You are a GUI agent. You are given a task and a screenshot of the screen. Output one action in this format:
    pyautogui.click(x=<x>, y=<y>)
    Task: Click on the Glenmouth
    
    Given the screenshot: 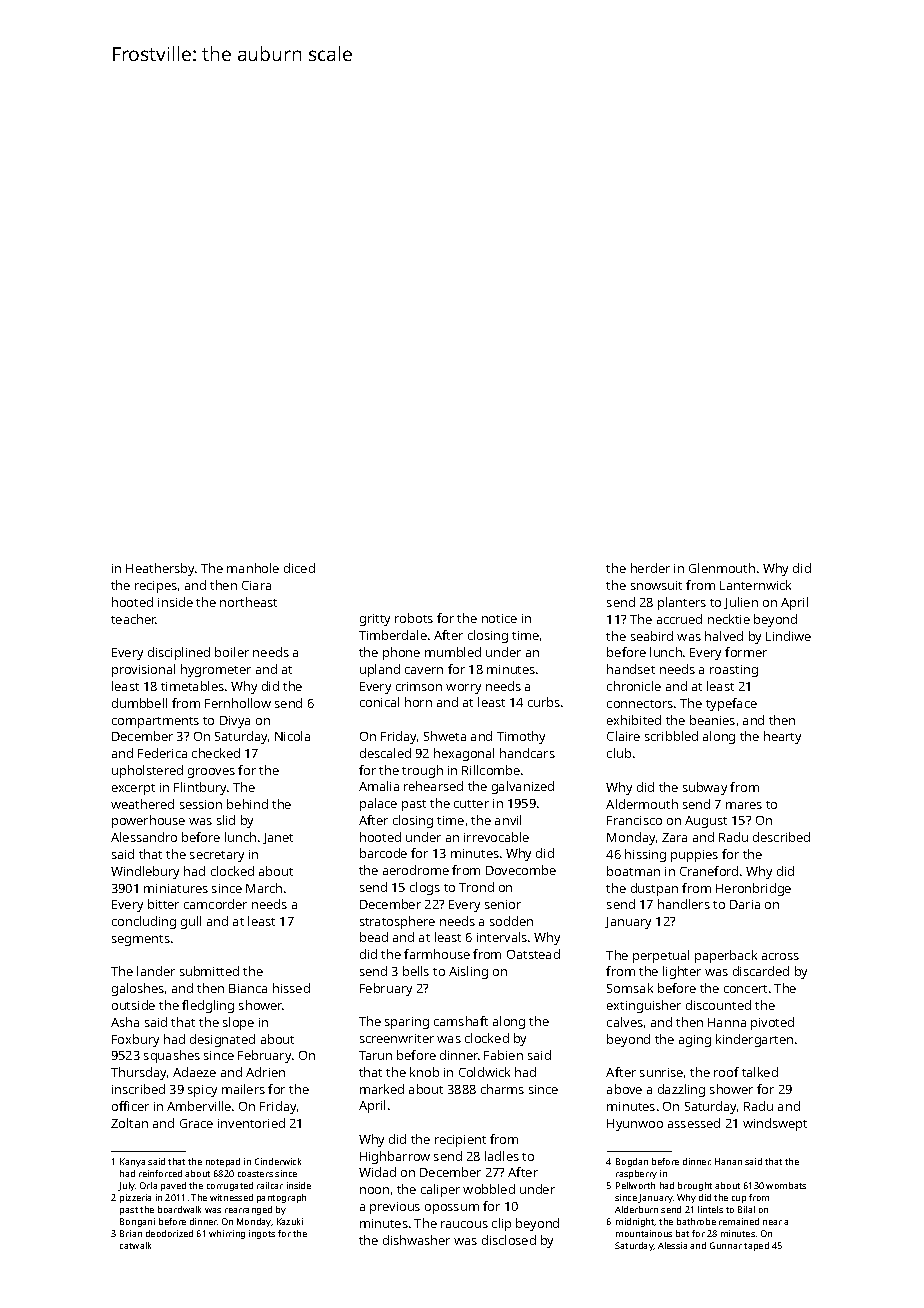 What is the action you would take?
    pyautogui.click(x=722, y=568)
